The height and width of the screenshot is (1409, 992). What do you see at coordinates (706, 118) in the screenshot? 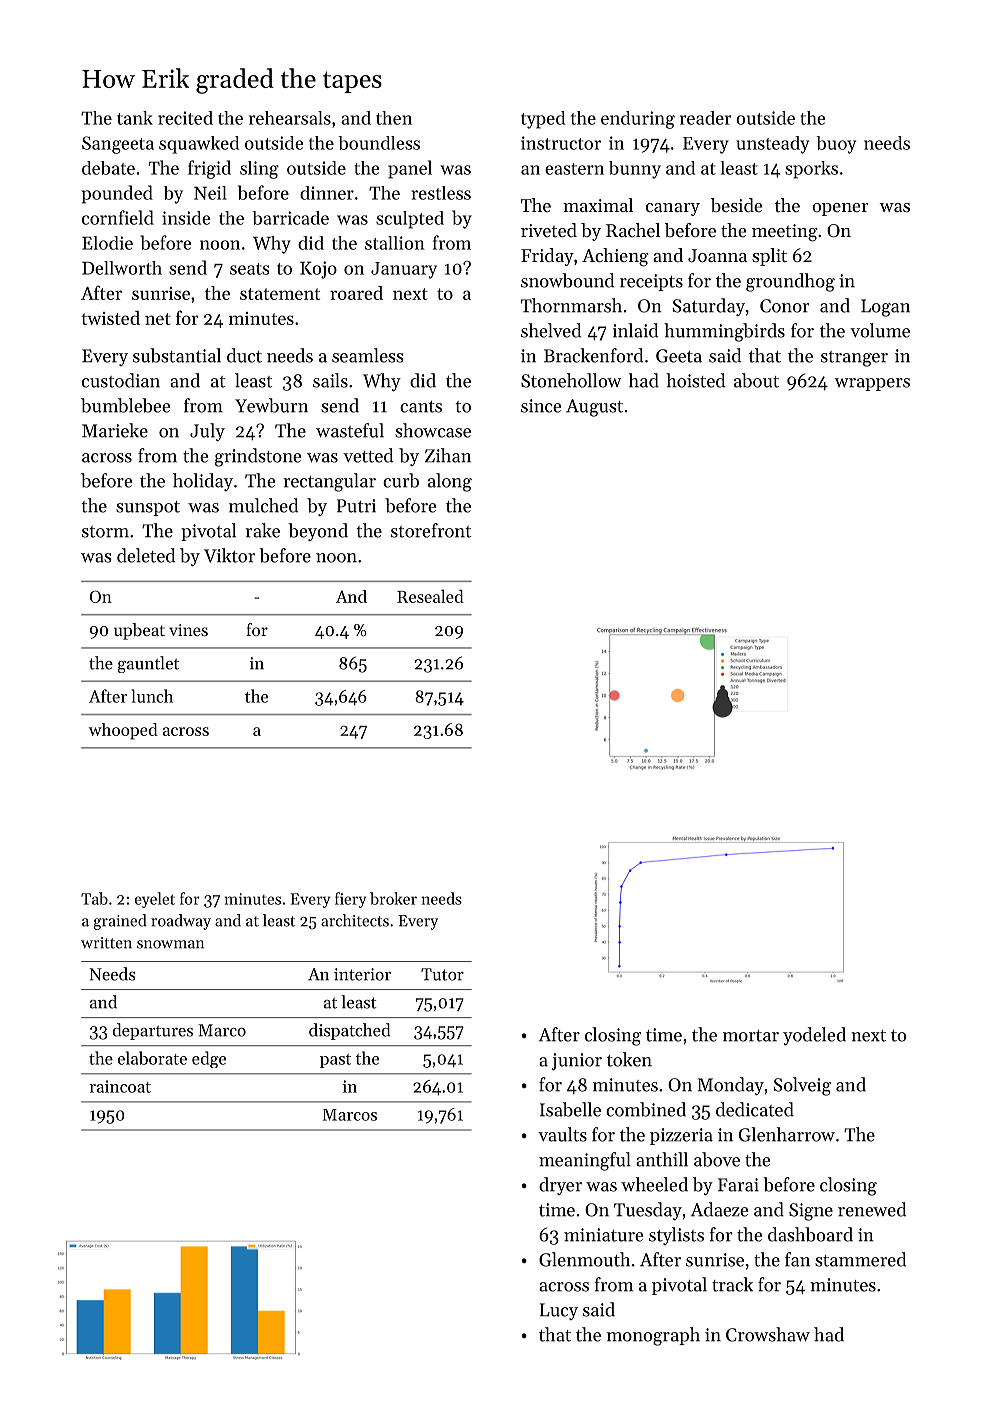
I see `reader` at bounding box center [706, 118].
